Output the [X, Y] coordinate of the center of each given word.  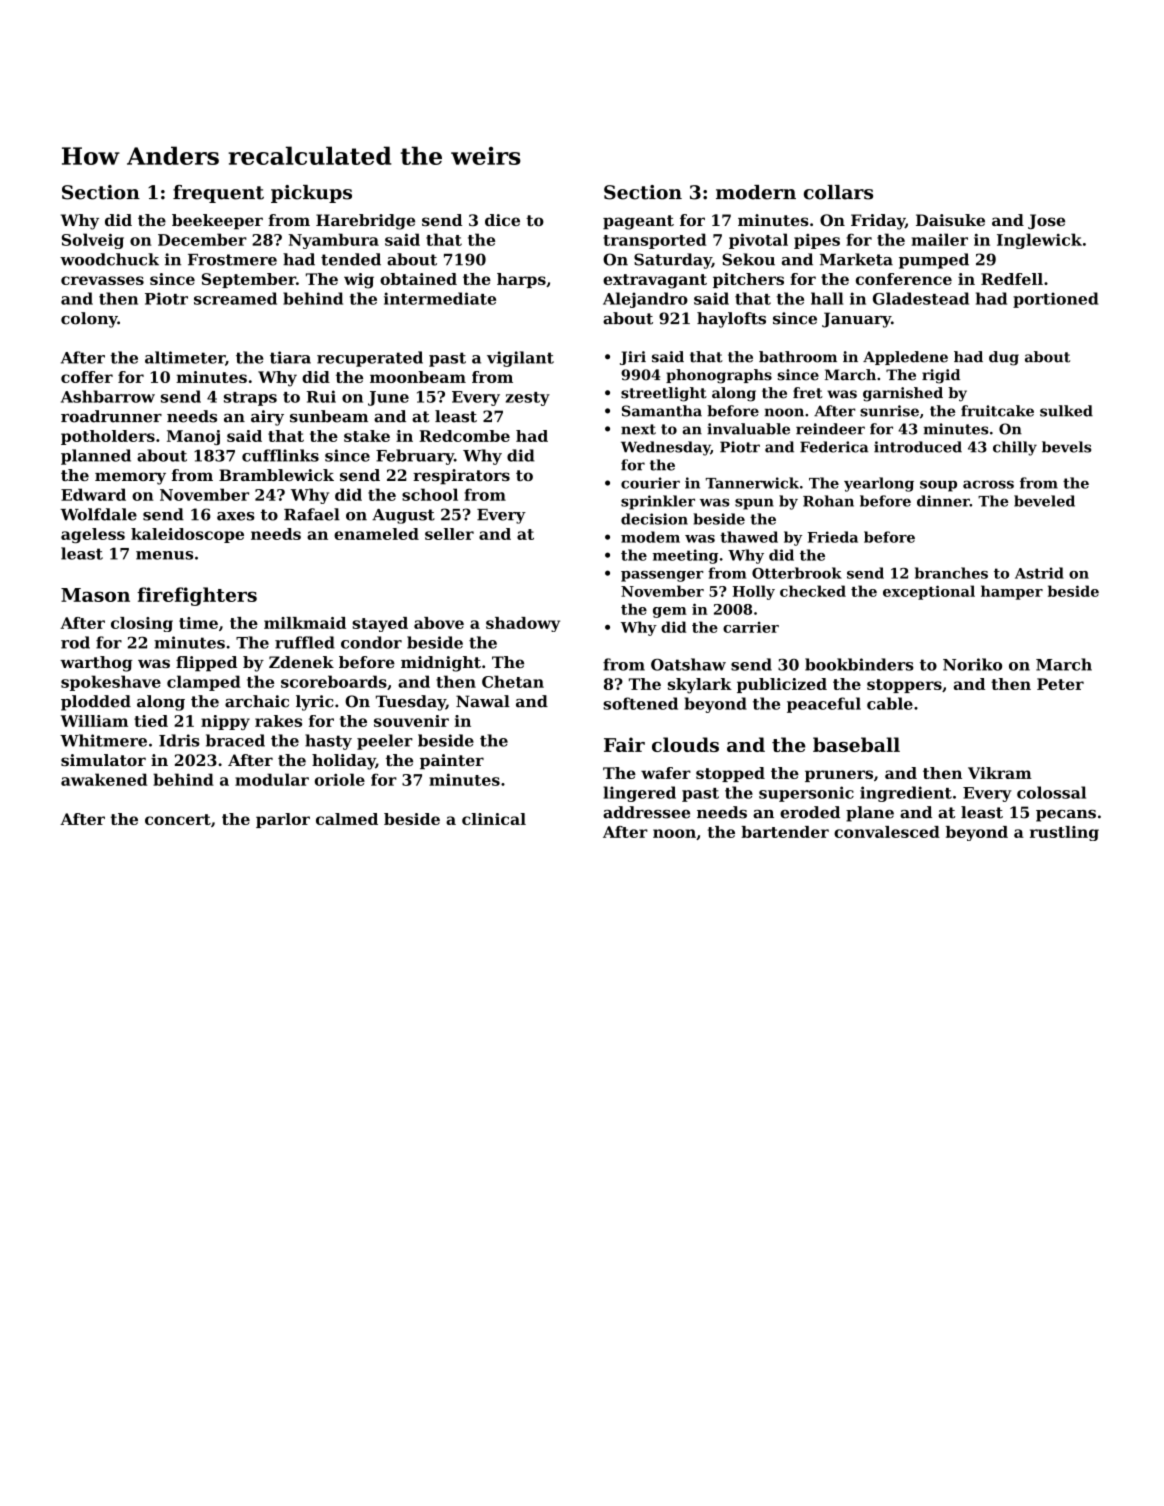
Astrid [1039, 573]
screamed [235, 298]
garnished [903, 394]
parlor [283, 820]
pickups [311, 194]
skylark [700, 686]
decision [654, 519]
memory [130, 478]
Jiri [633, 358]
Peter [1060, 684]
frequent [218, 194]
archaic [257, 701]
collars [838, 192]
